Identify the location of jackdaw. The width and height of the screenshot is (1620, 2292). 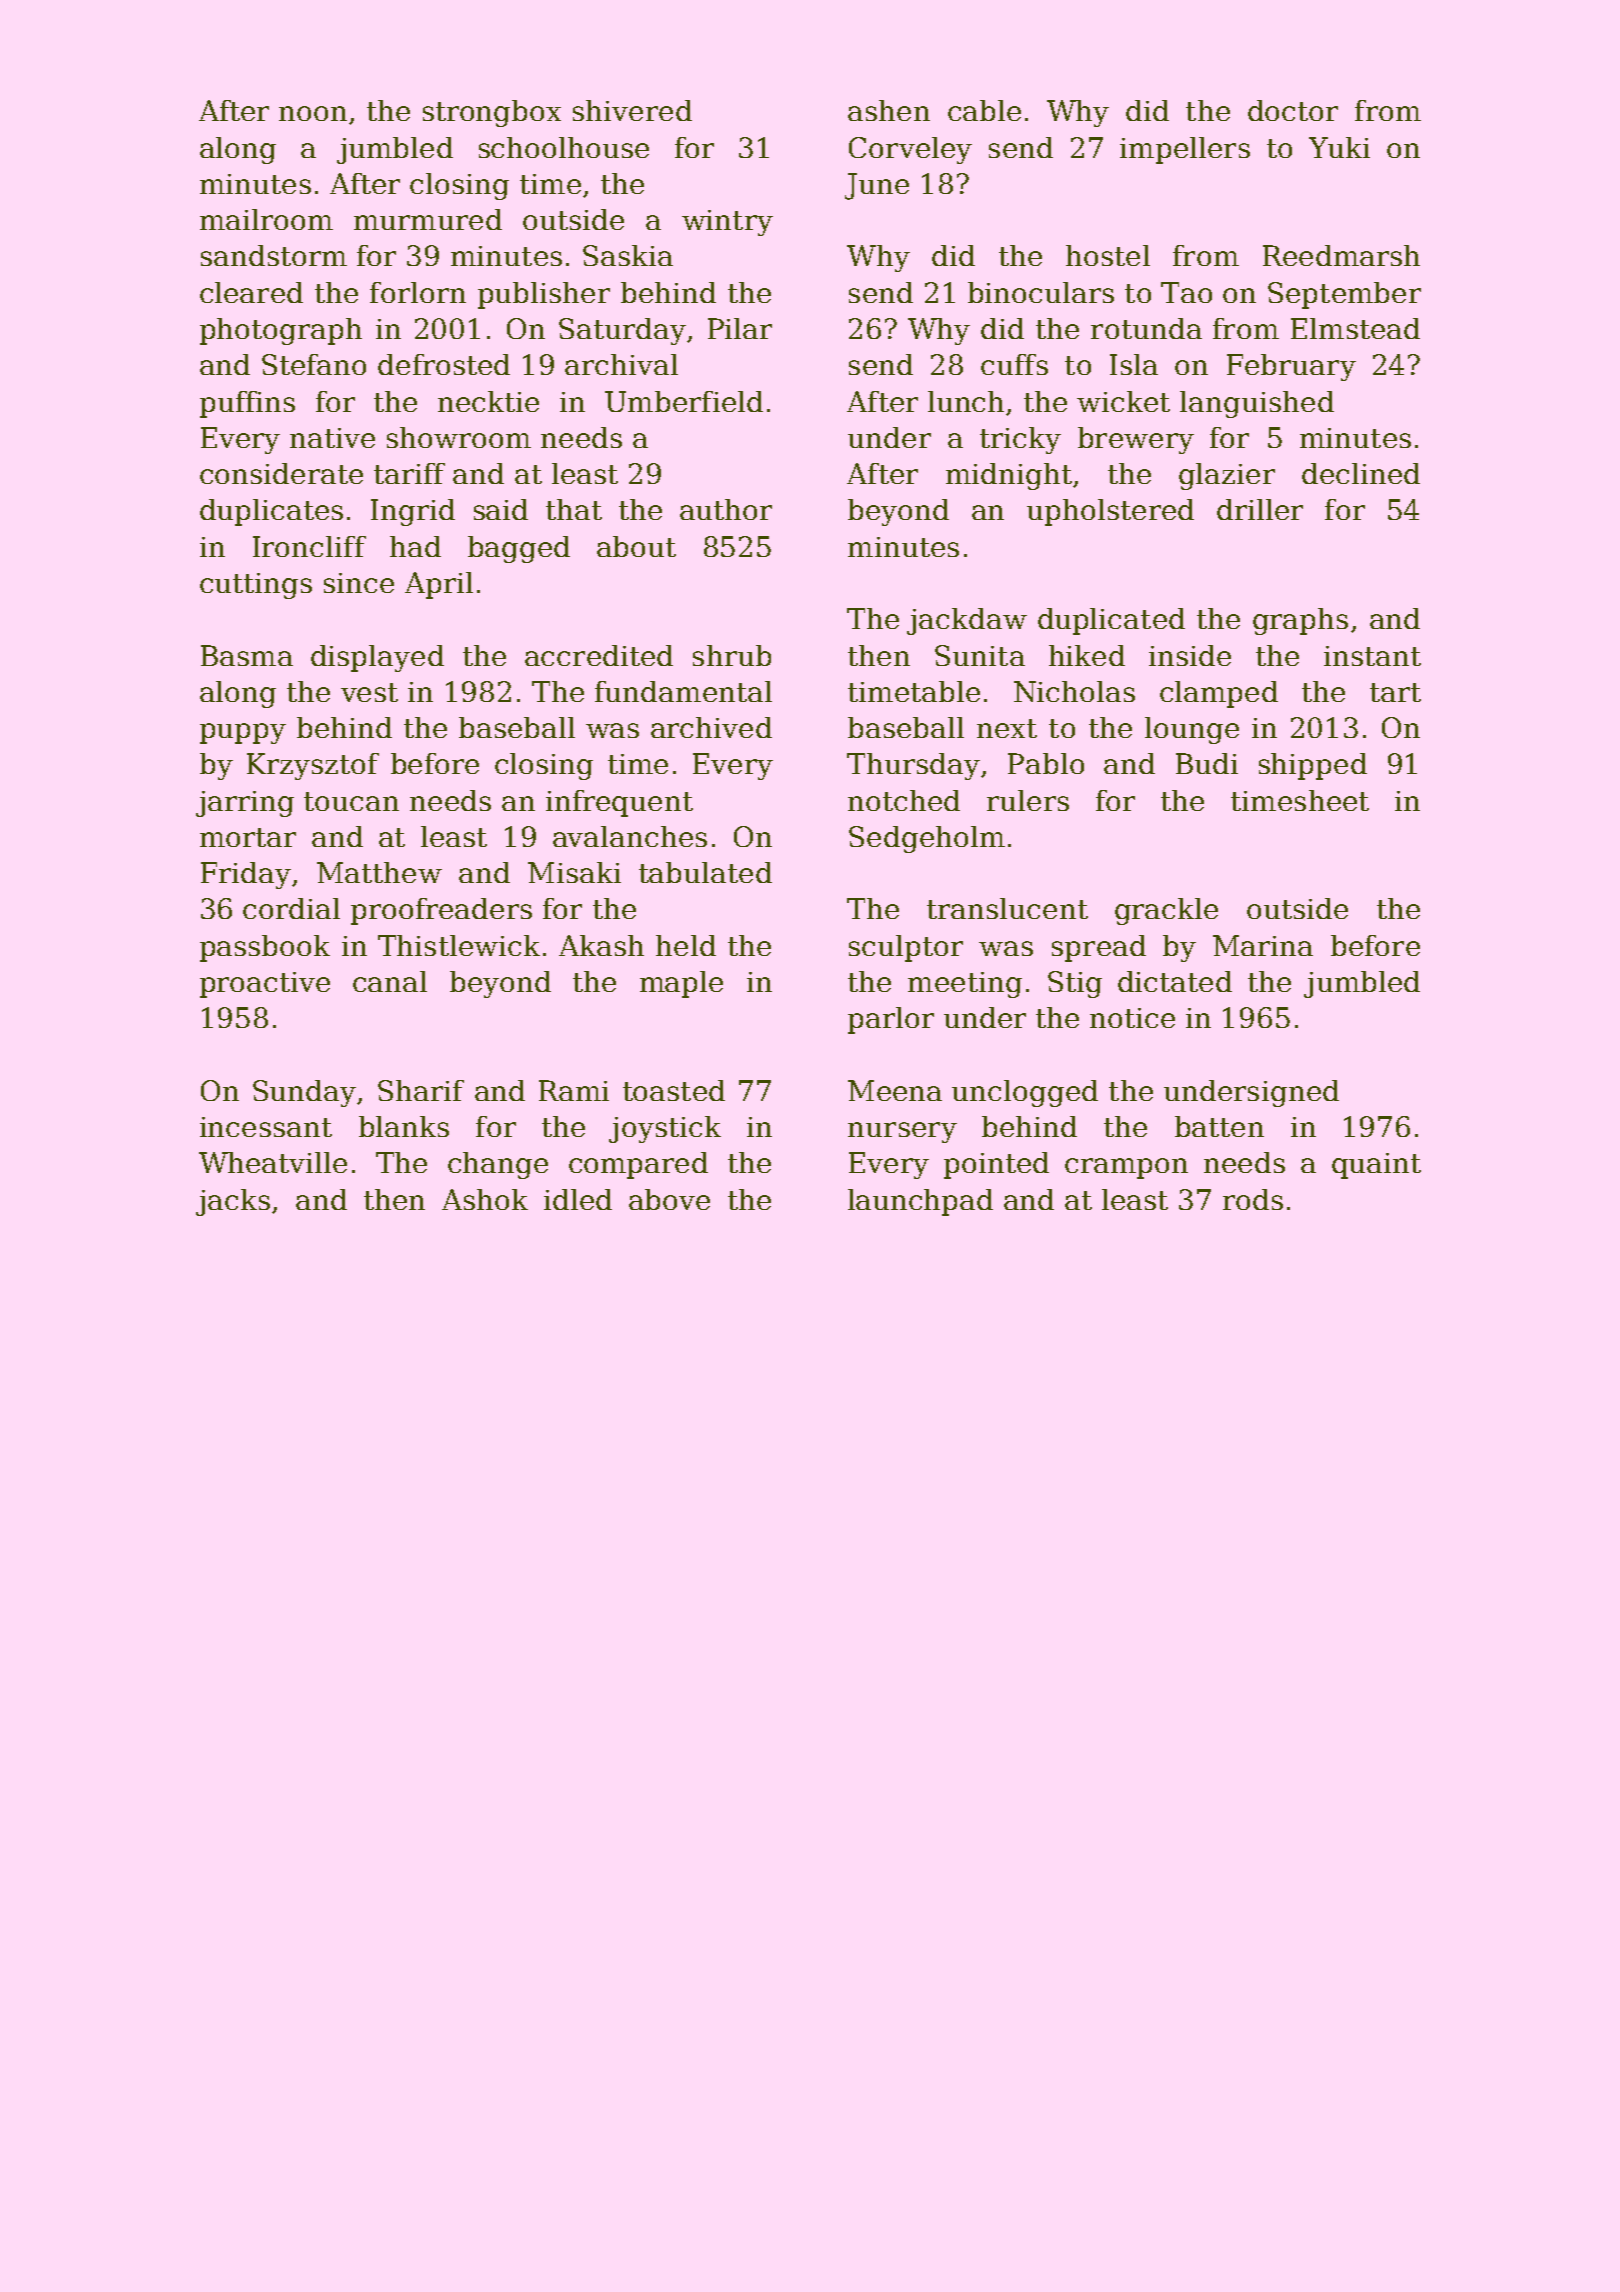
(967, 621).
